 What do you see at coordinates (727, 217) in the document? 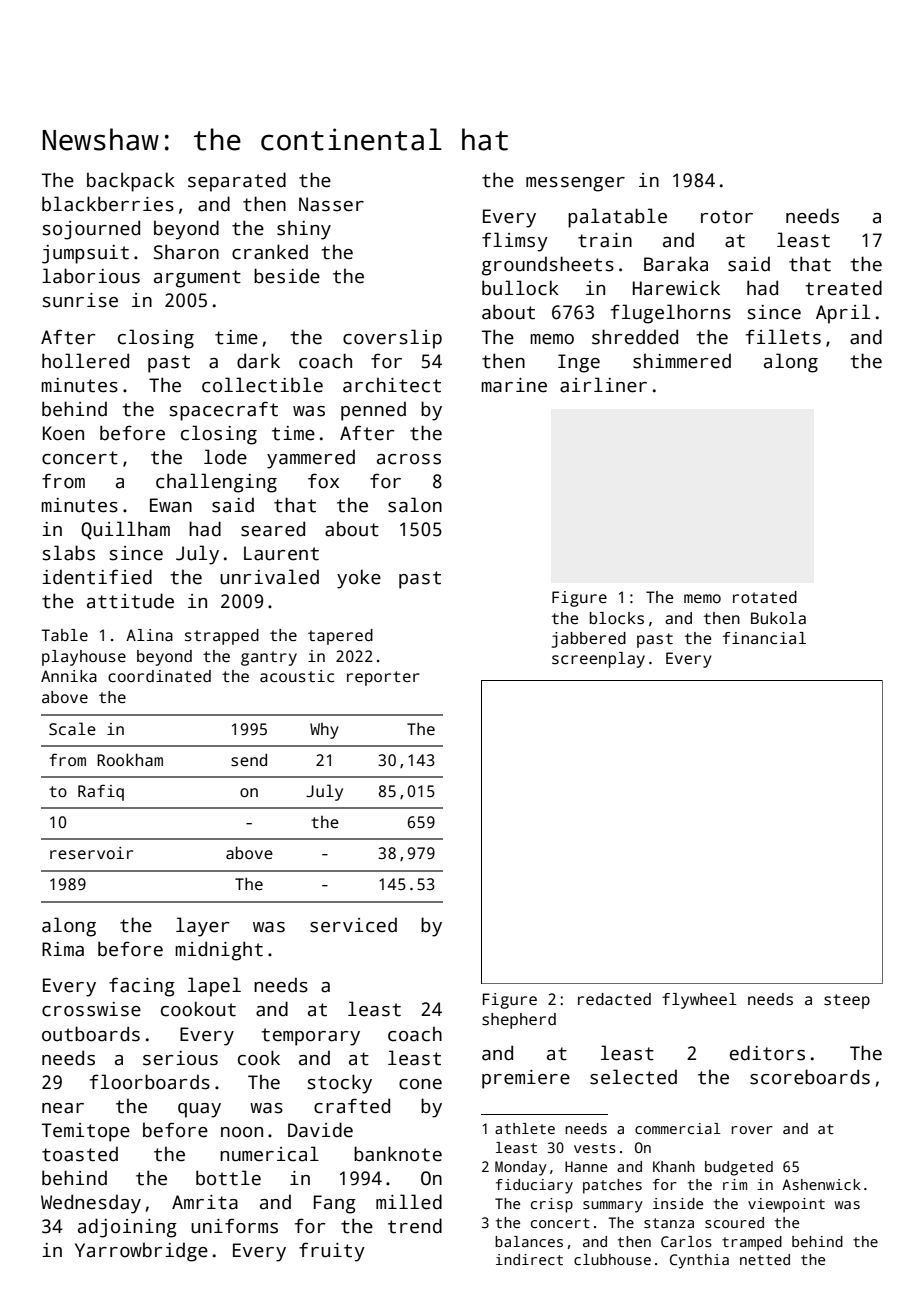
I see `rotor` at bounding box center [727, 217].
